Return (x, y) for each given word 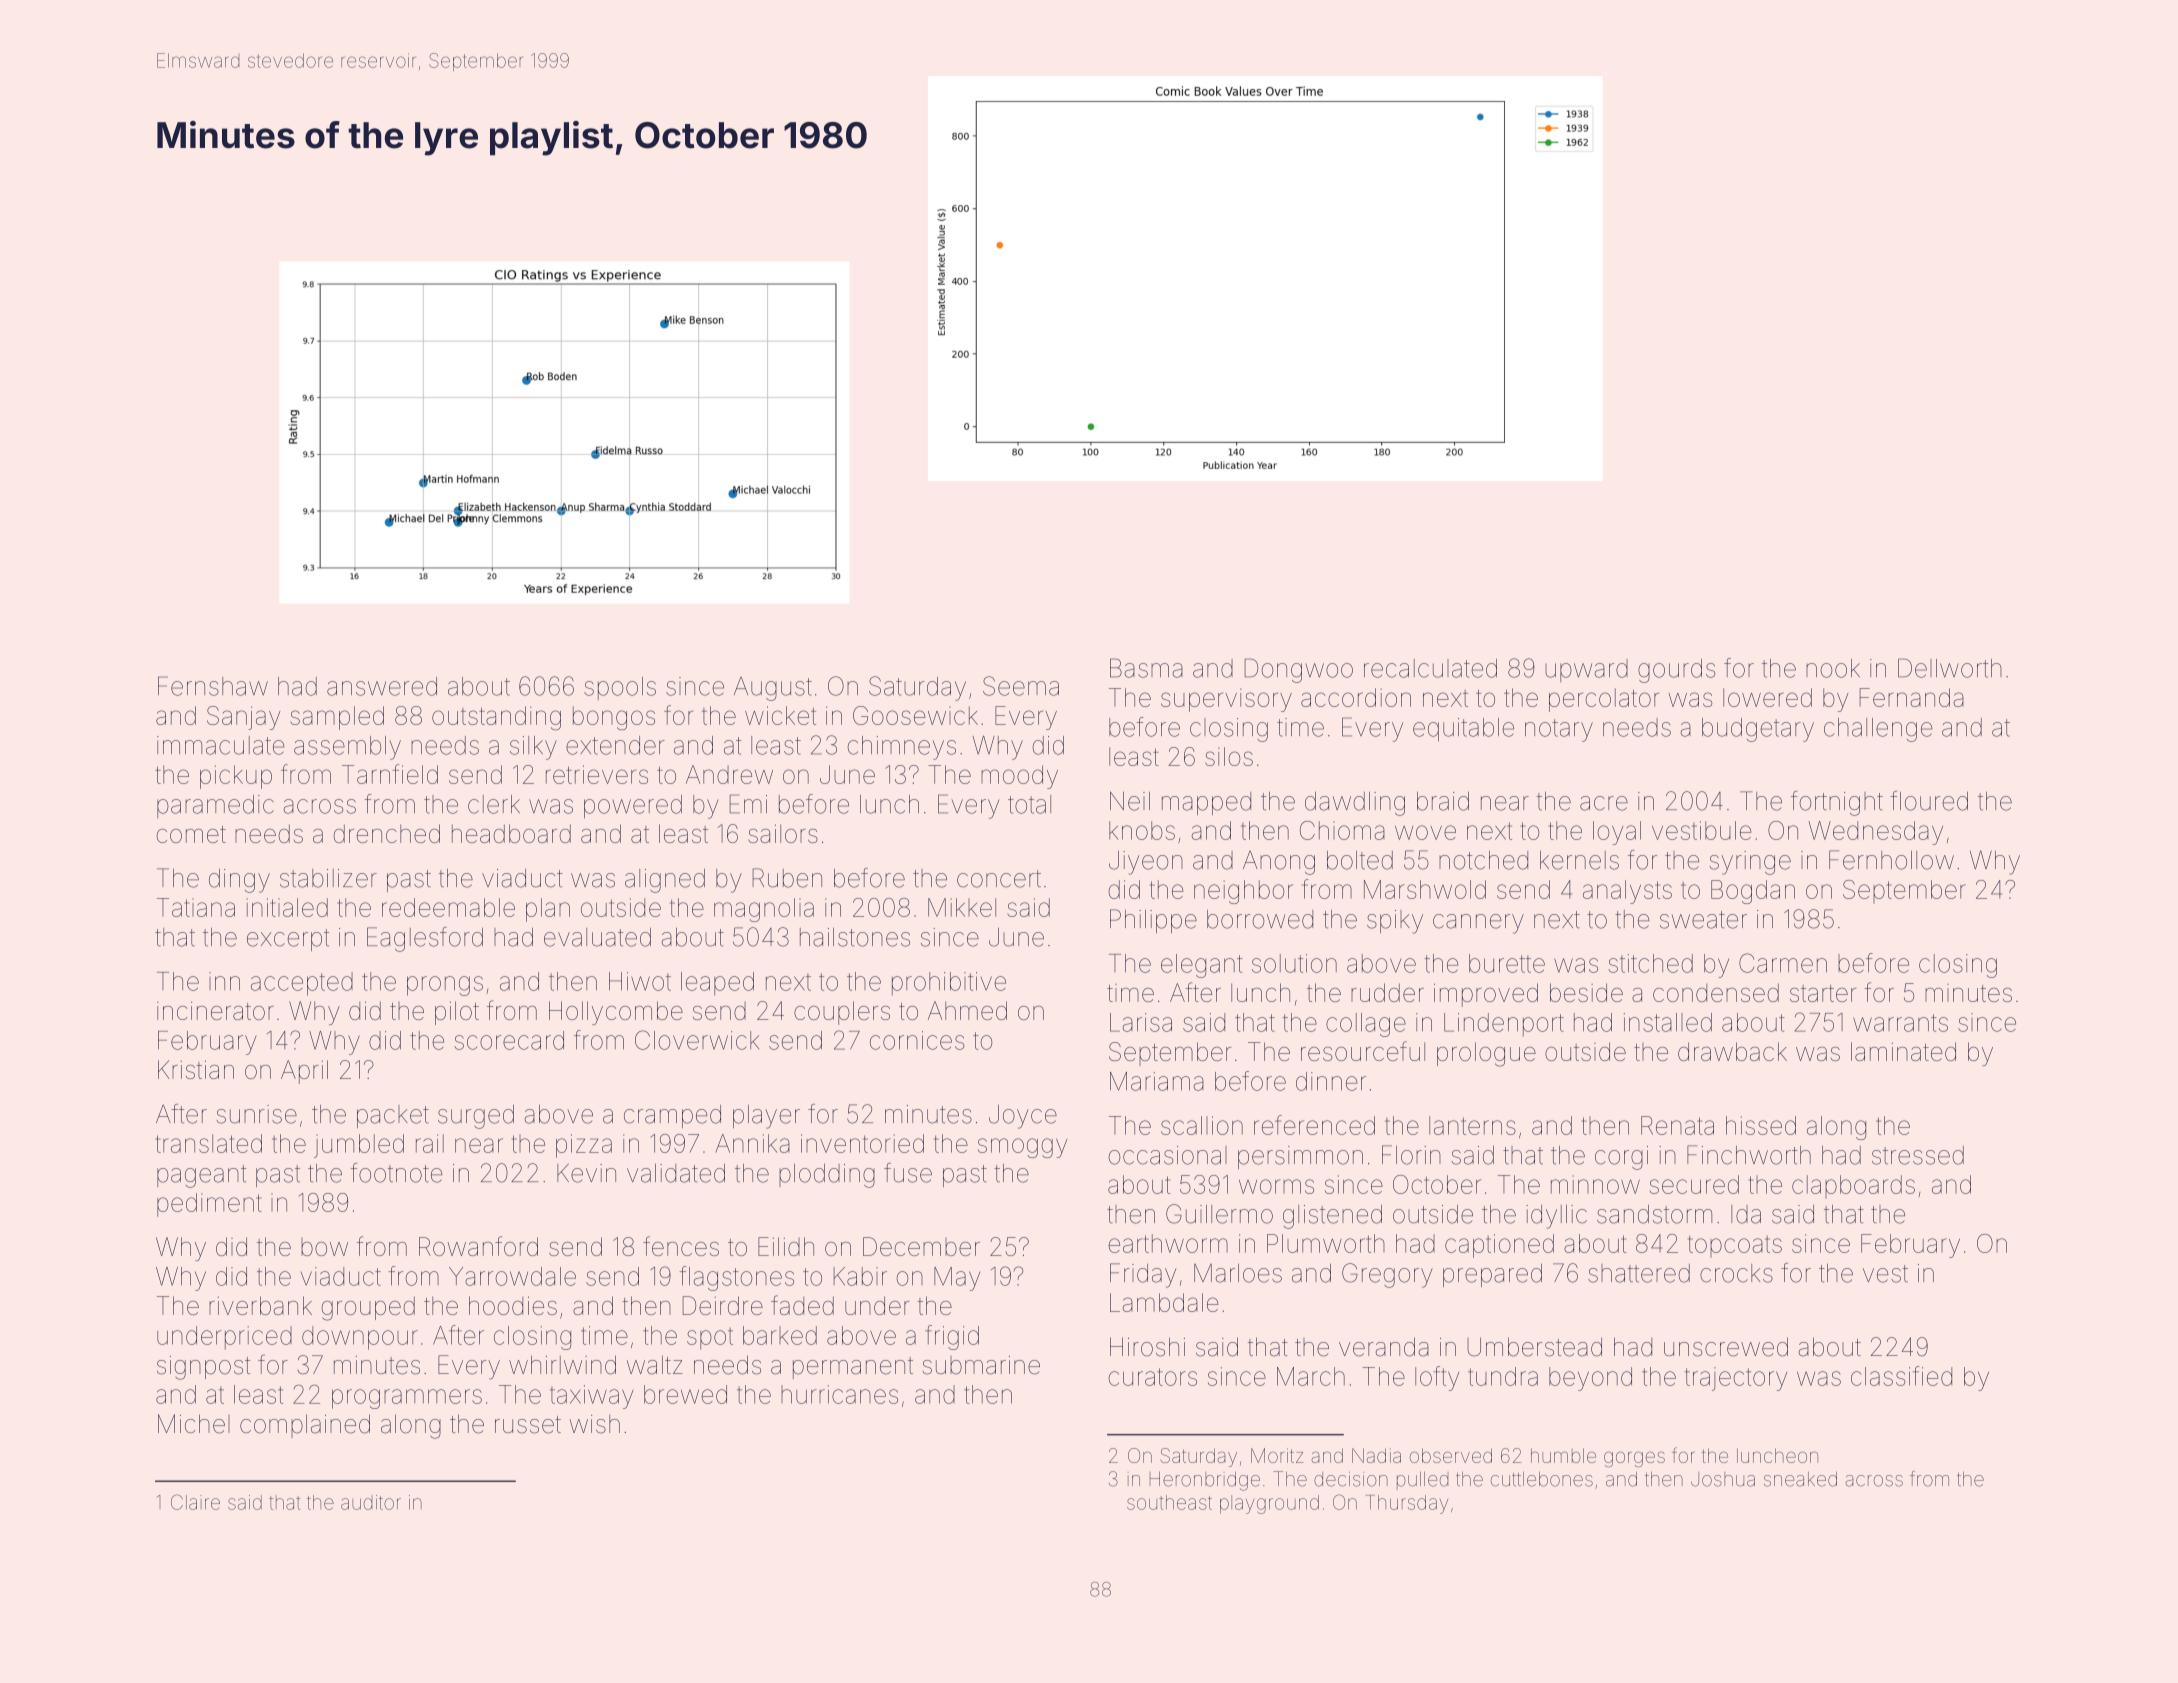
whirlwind (562, 1365)
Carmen (1783, 963)
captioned (1499, 1246)
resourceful (1363, 1051)
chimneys (901, 748)
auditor (371, 1502)
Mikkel (962, 907)
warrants (1900, 1023)
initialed (287, 907)
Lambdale (1164, 1302)
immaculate (221, 745)
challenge (1878, 730)
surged (476, 1117)
